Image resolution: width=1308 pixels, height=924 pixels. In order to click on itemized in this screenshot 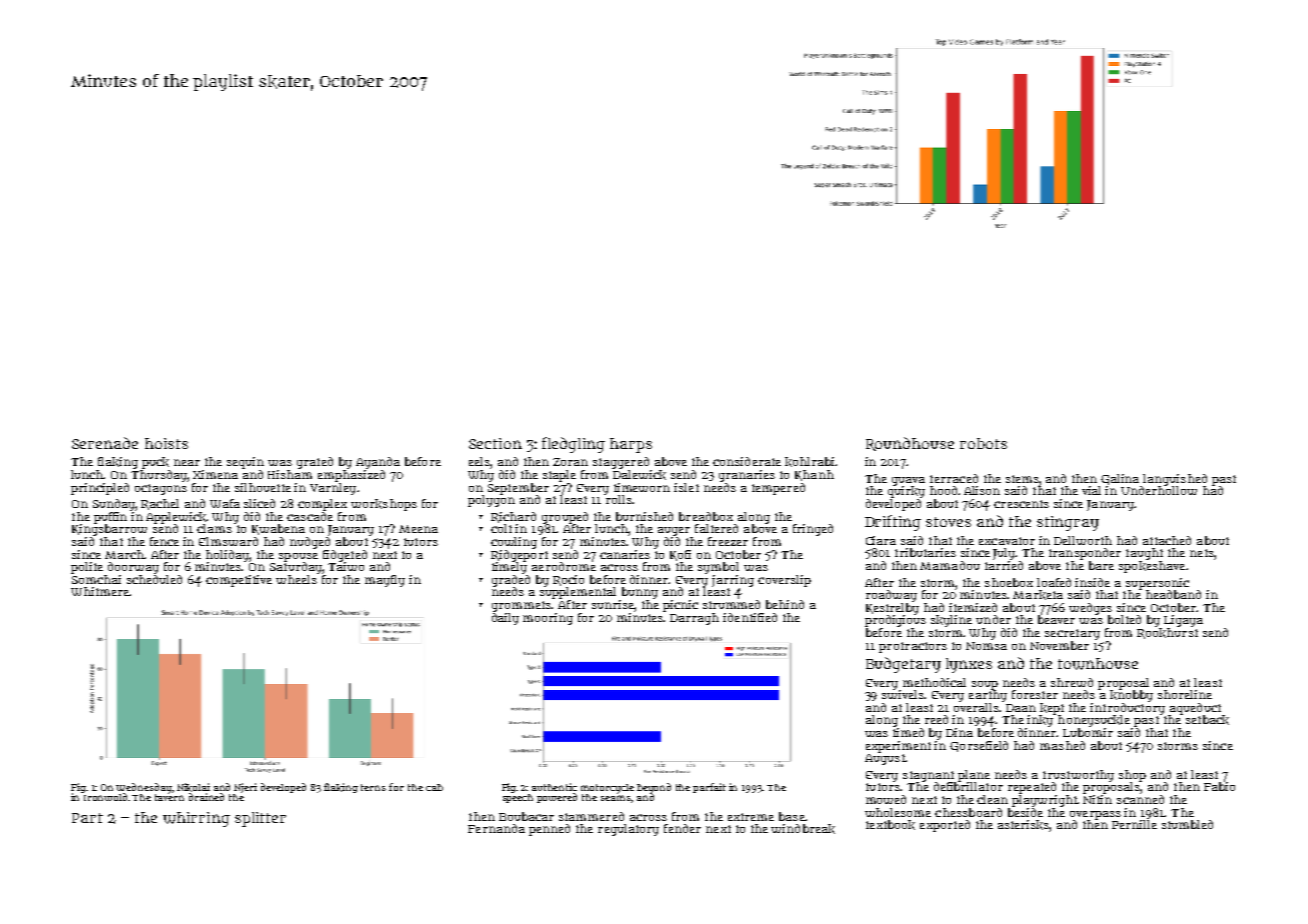, I will do `click(973, 607)`.
